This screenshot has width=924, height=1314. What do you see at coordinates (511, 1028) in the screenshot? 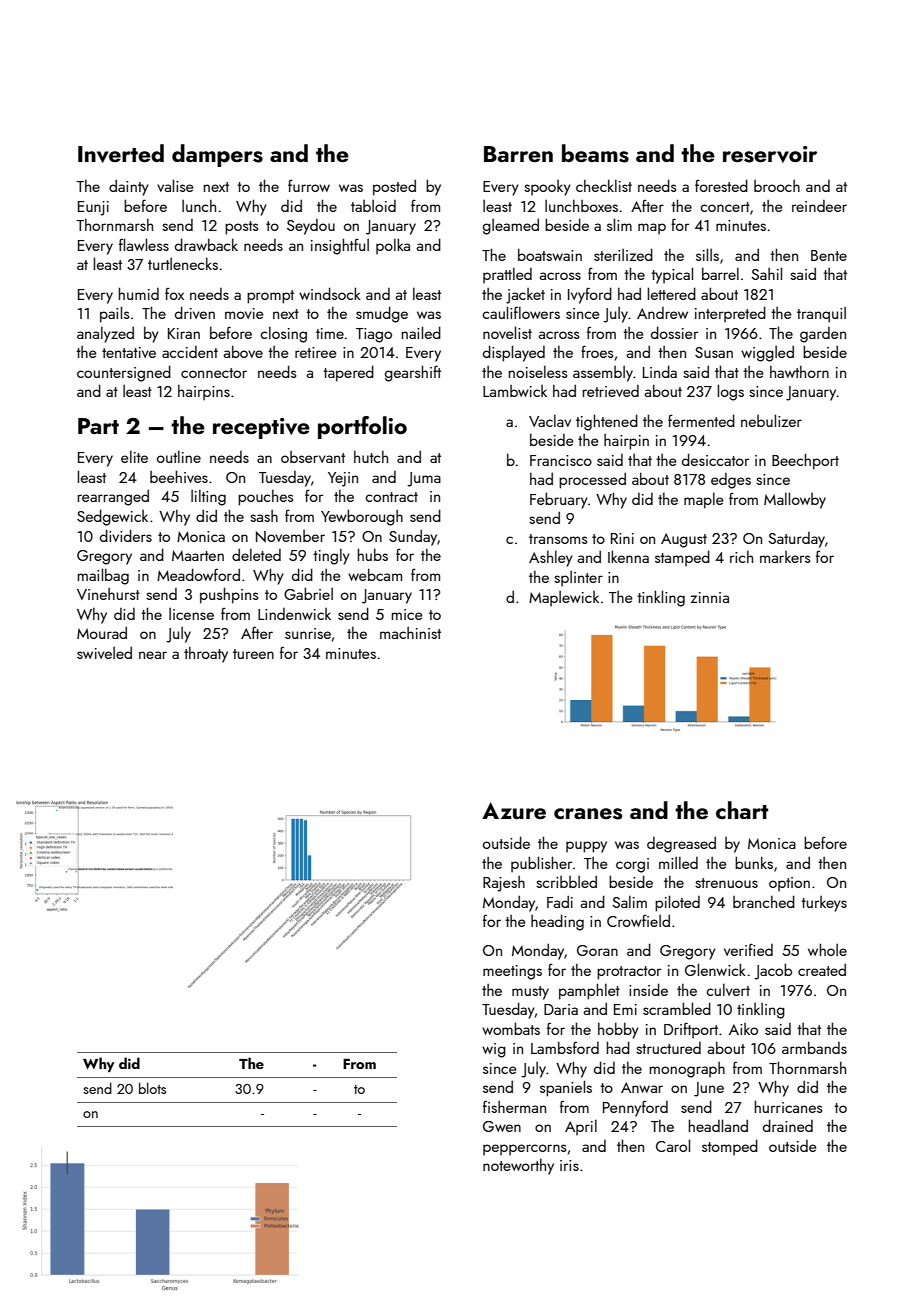
I see `wombats` at bounding box center [511, 1028].
